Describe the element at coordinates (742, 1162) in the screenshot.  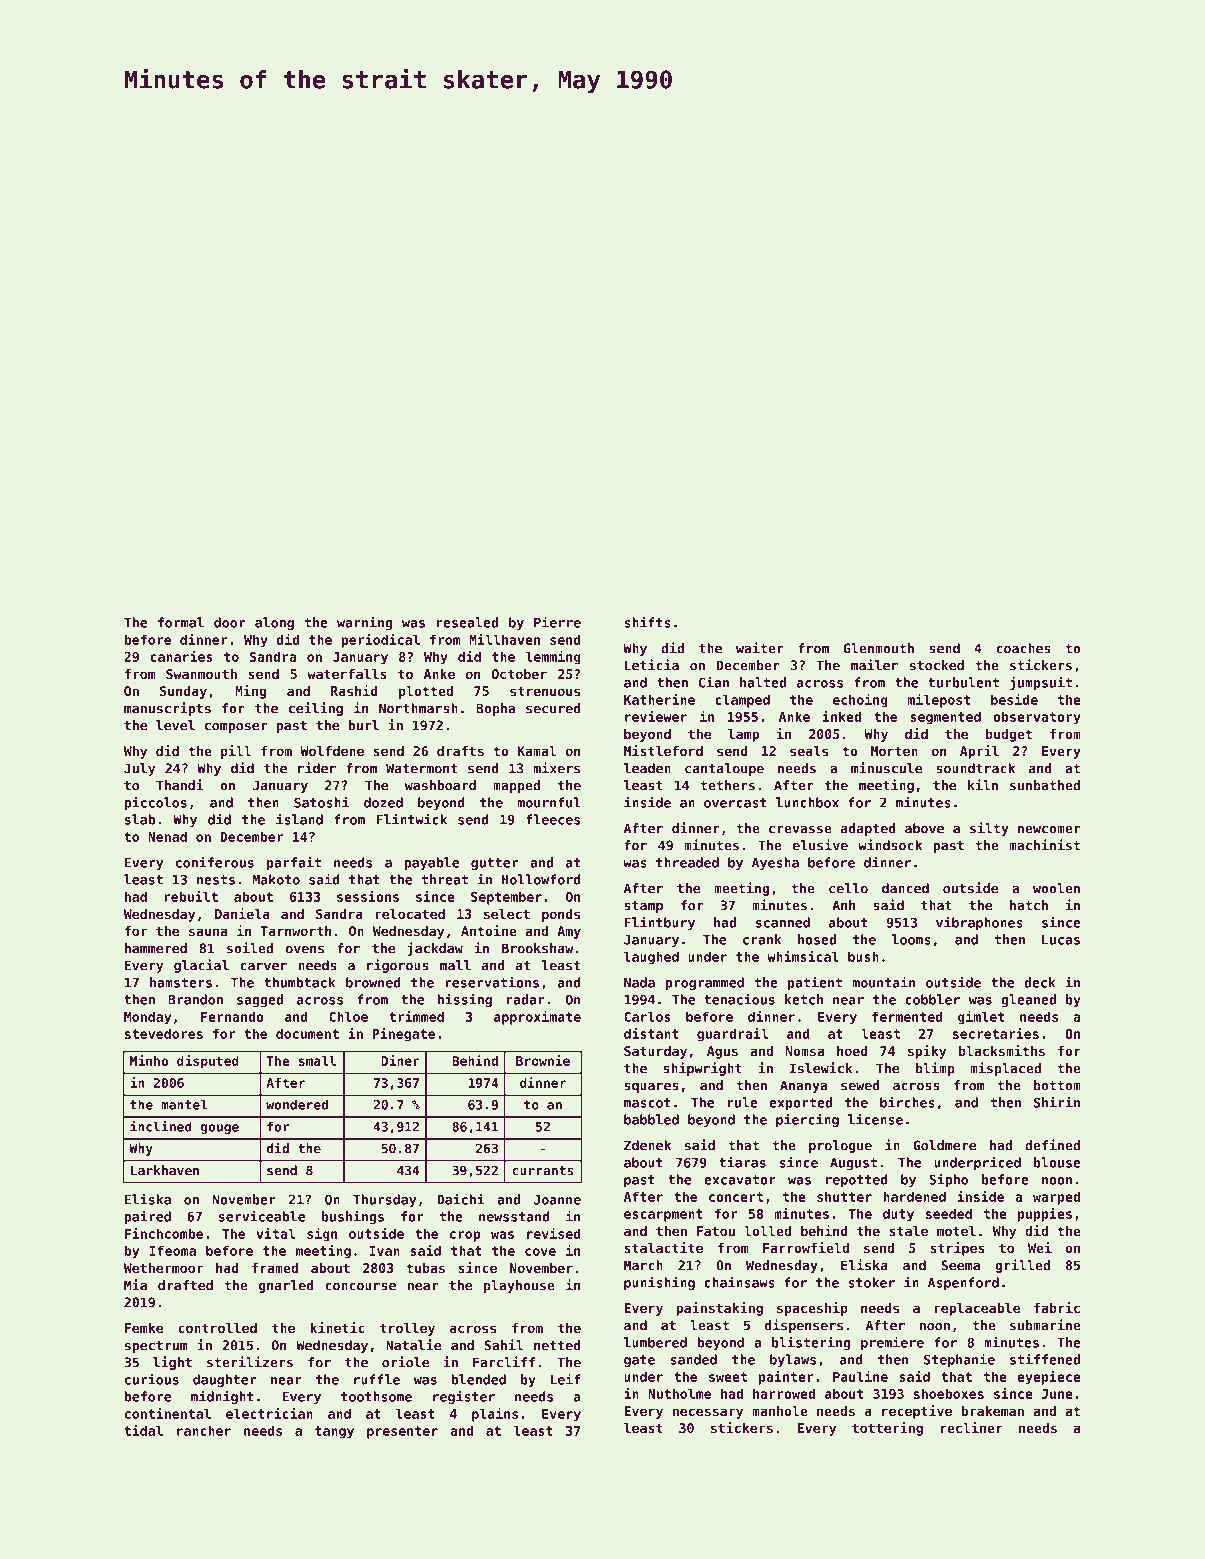
I see `tiaras` at that location.
